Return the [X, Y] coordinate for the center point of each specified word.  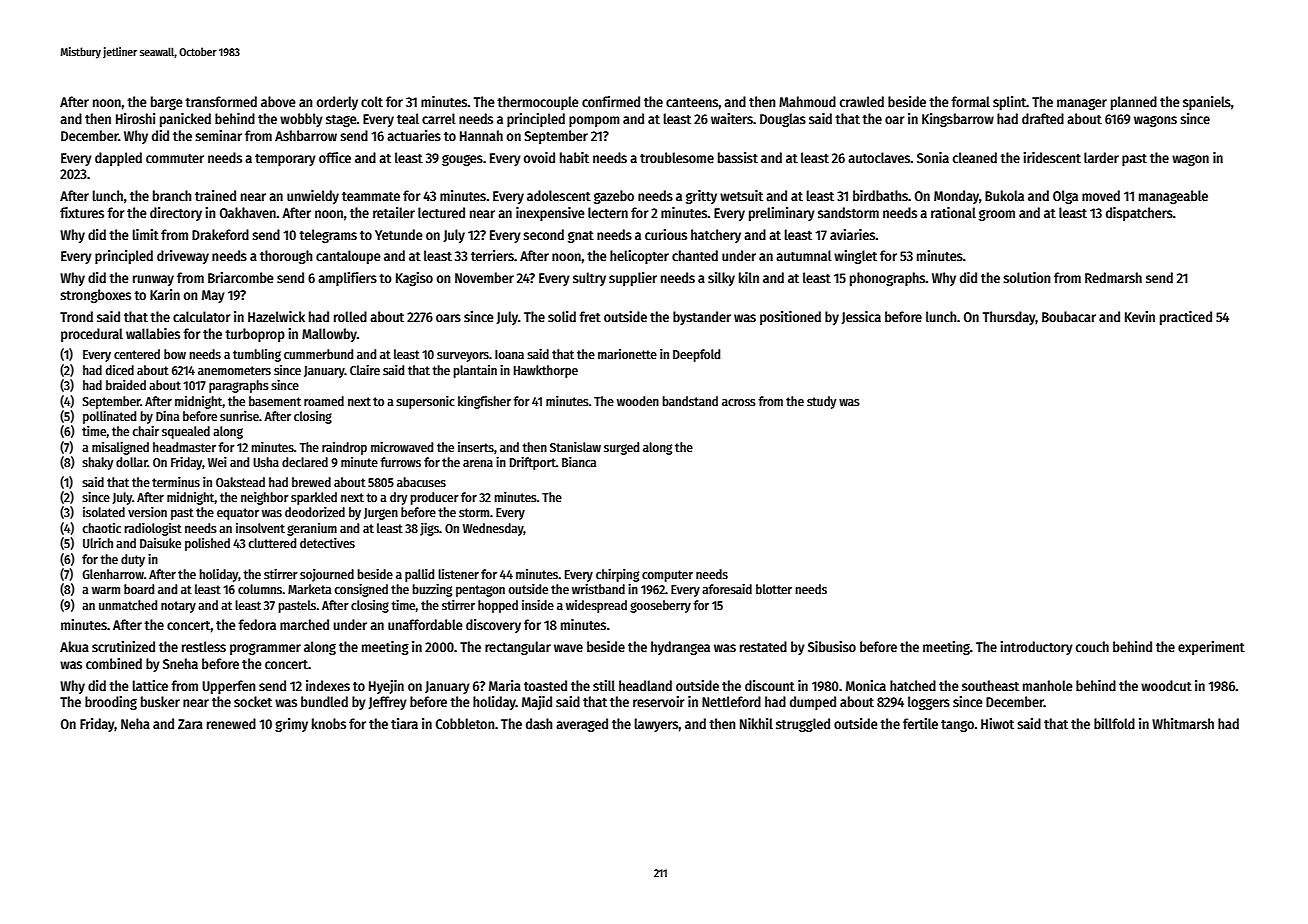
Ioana [509, 354]
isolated [104, 512]
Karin [165, 294]
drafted [1043, 118]
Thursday [1009, 318]
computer [667, 576]
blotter [774, 589]
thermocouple [538, 103]
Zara [190, 724]
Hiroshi [135, 118]
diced [120, 370]
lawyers [657, 725]
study [821, 402]
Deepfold [696, 355]
